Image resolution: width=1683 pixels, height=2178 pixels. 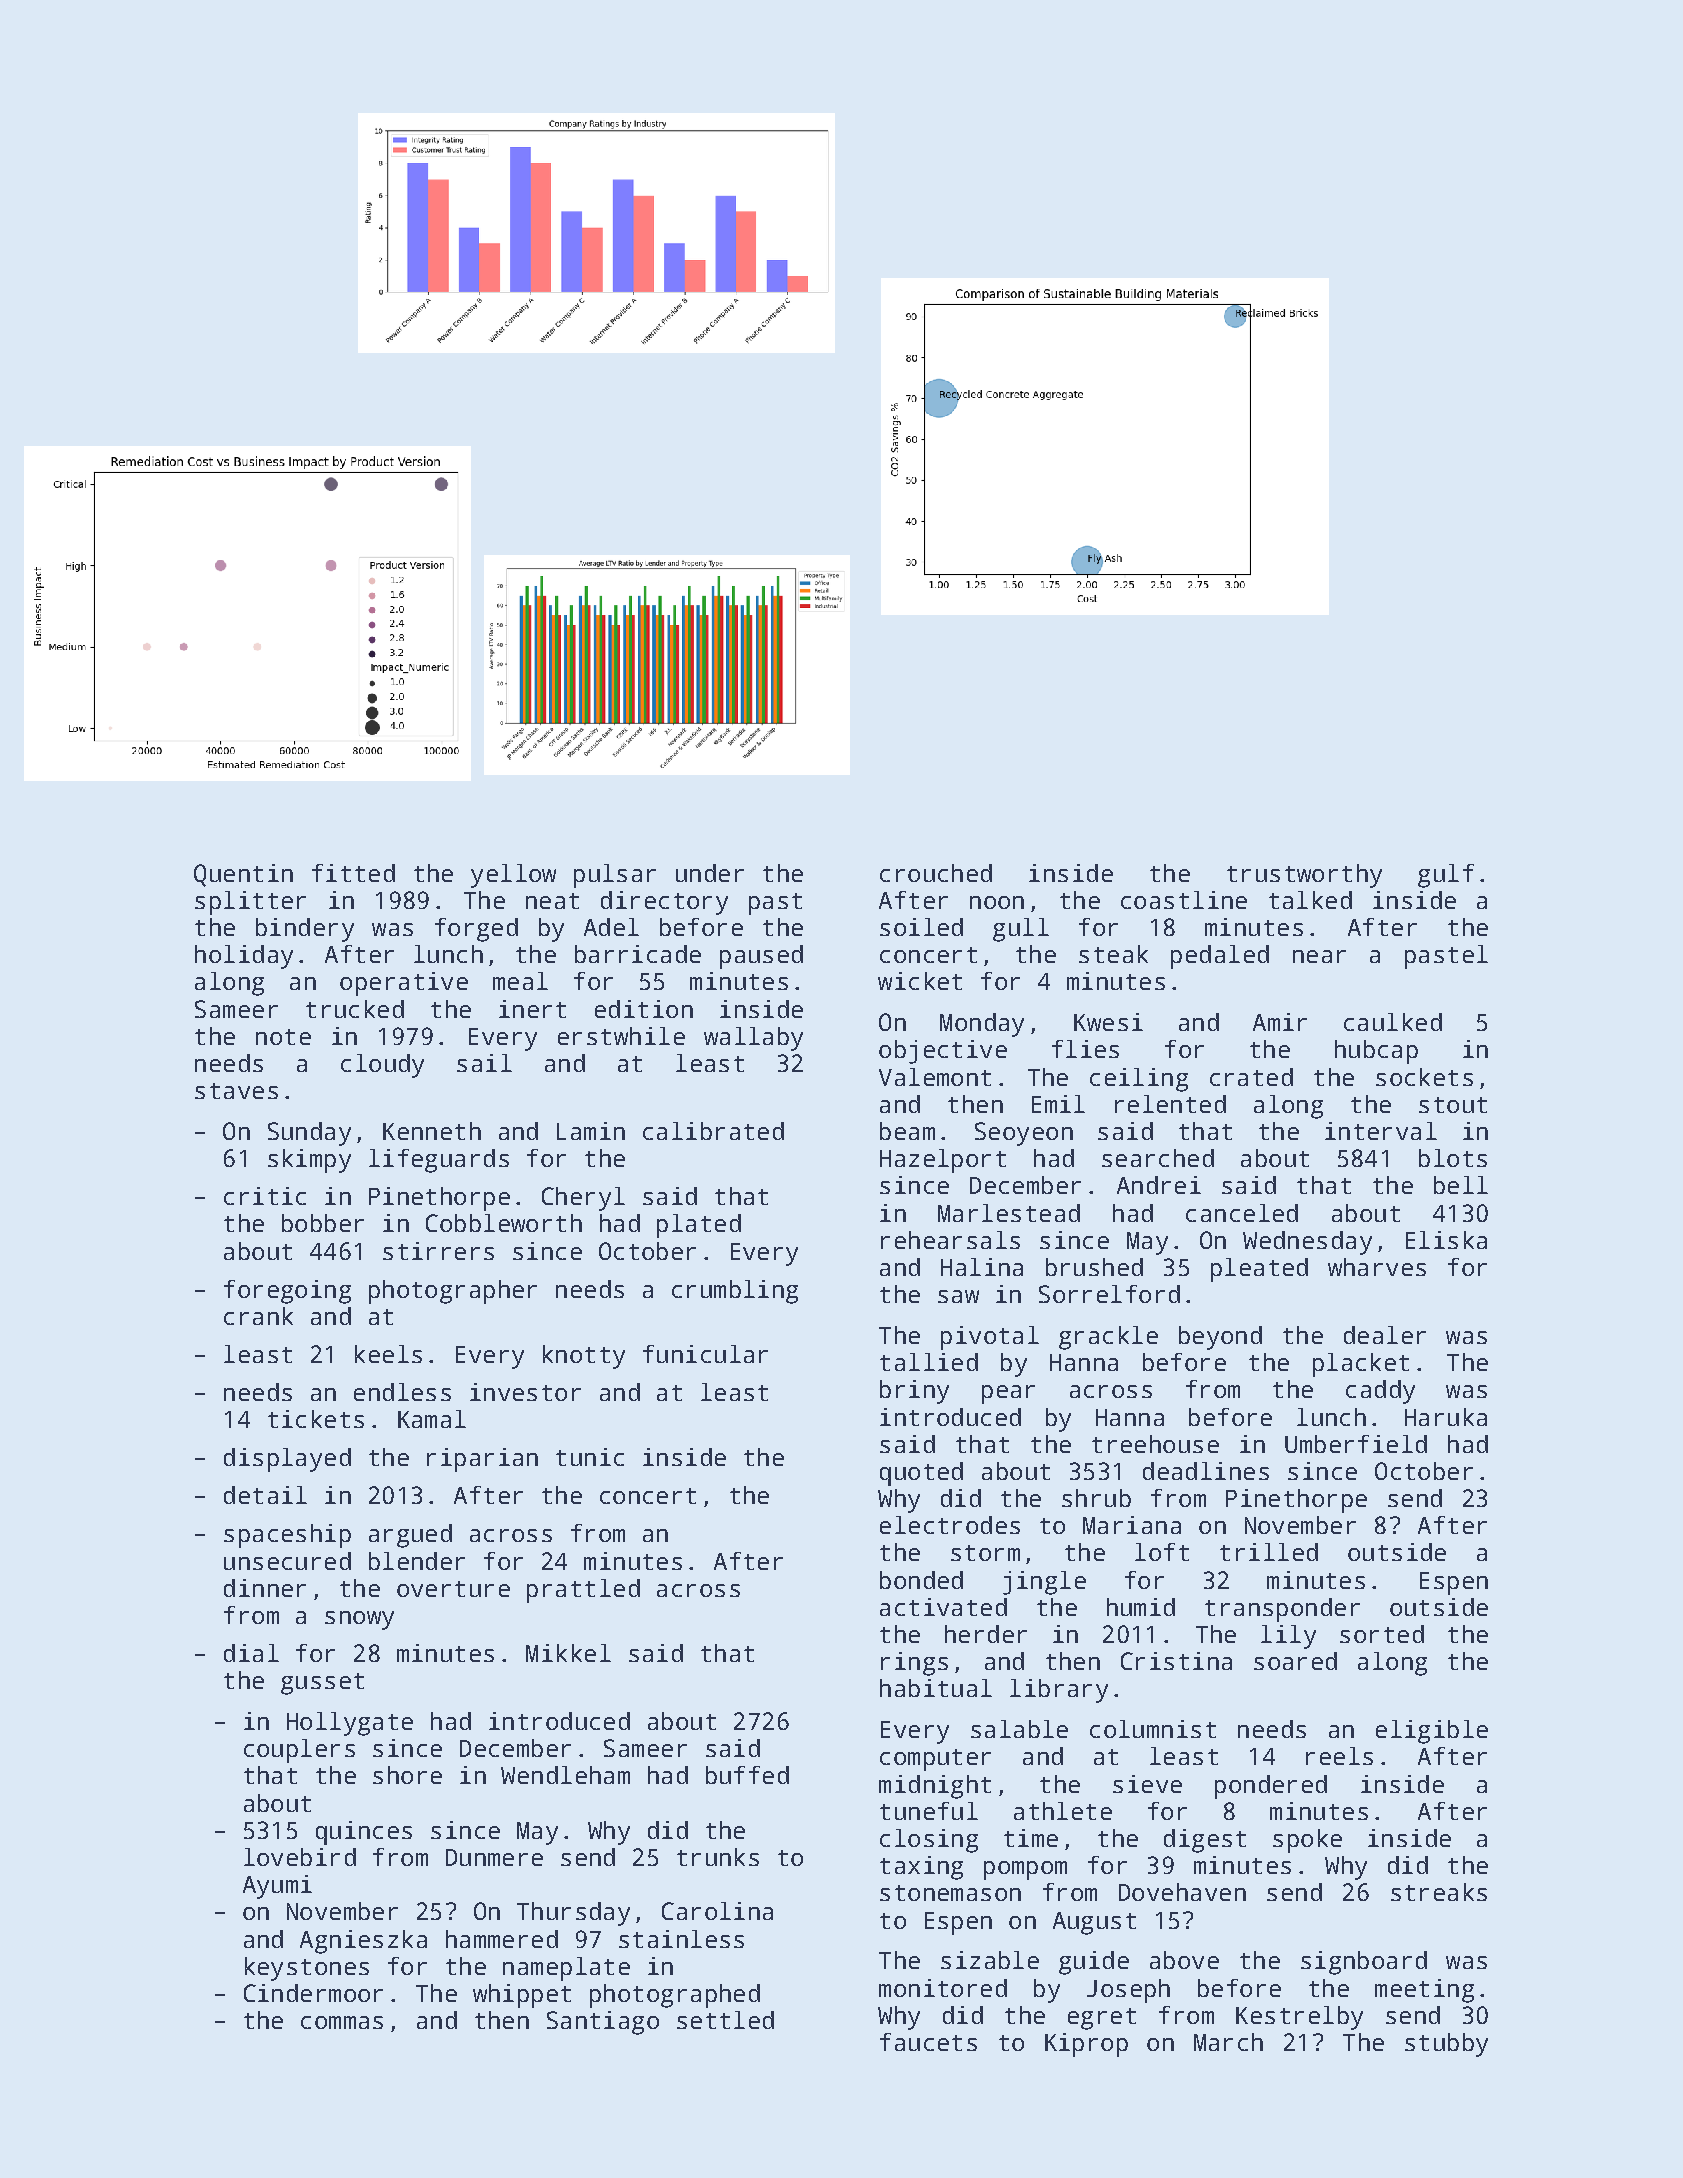 I want to click on buffed, so click(x=747, y=1775).
